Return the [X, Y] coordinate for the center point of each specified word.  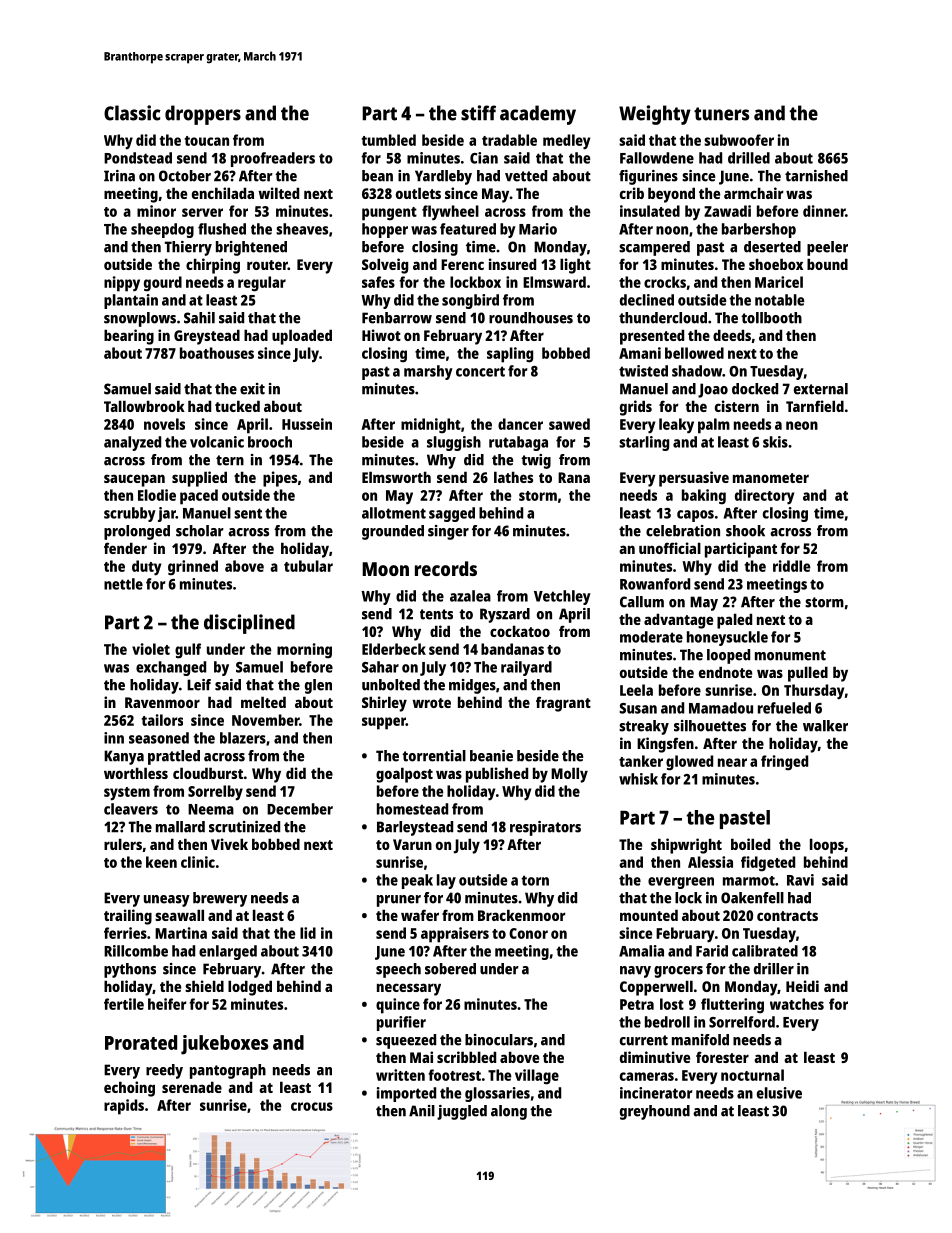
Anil [422, 1111]
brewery [220, 899]
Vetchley [562, 597]
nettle [123, 584]
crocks [665, 282]
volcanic [217, 442]
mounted [649, 915]
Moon [385, 569]
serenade [192, 1087]
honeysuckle [727, 638]
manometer [771, 478]
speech [398, 970]
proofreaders [273, 159]
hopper [385, 230]
